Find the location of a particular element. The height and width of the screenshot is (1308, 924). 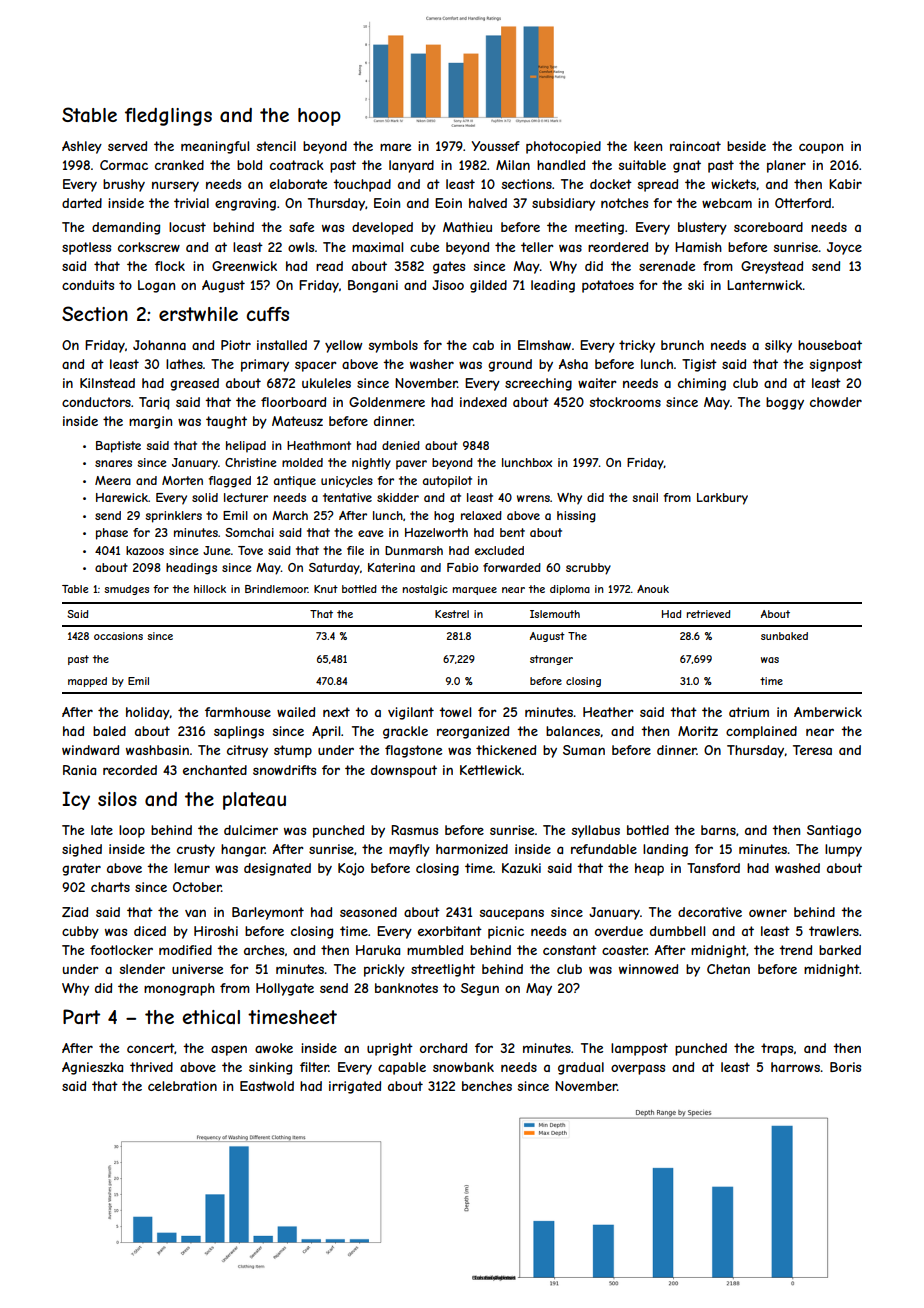

refundable is located at coordinates (604, 849).
